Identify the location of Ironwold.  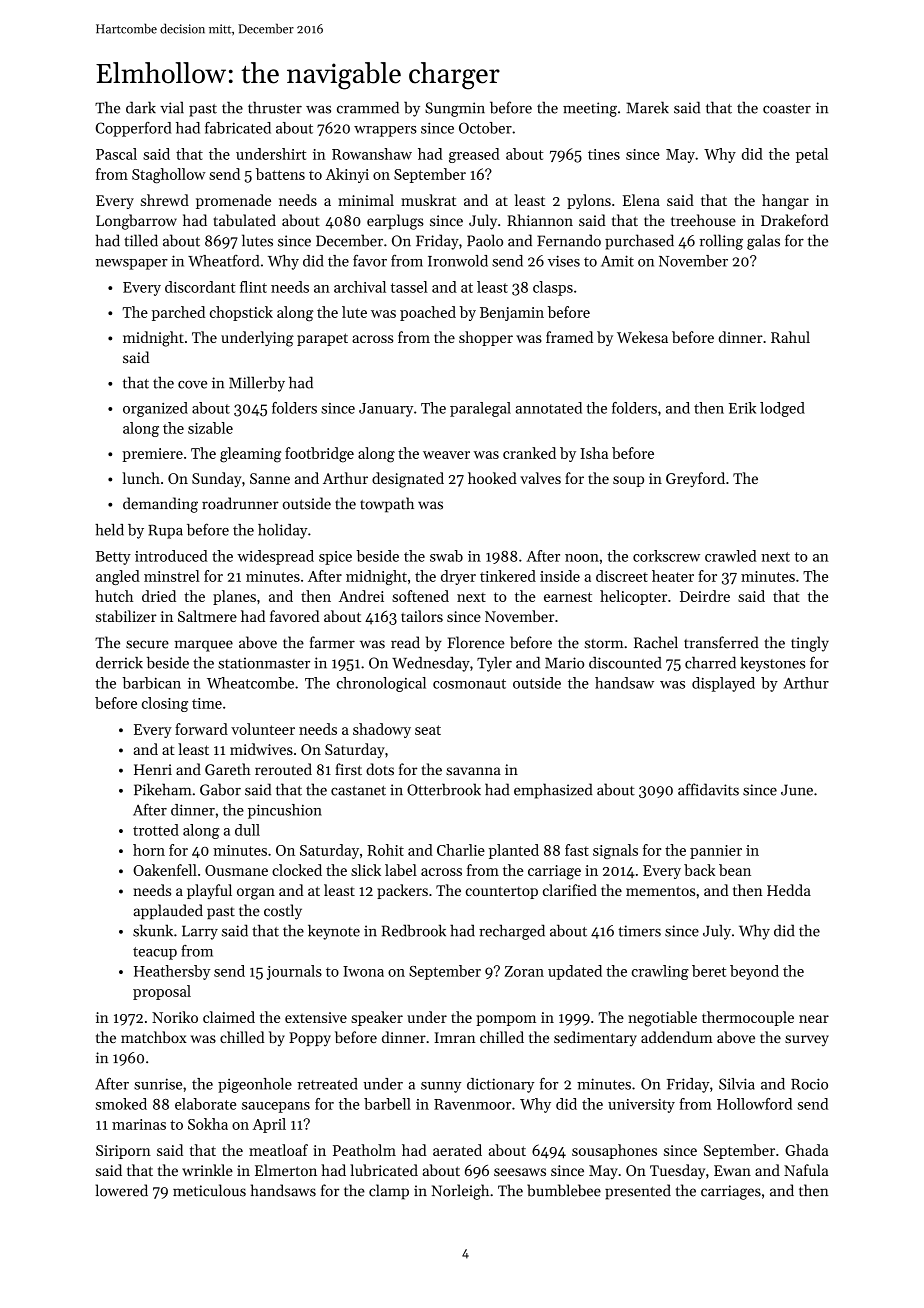
(458, 261).
